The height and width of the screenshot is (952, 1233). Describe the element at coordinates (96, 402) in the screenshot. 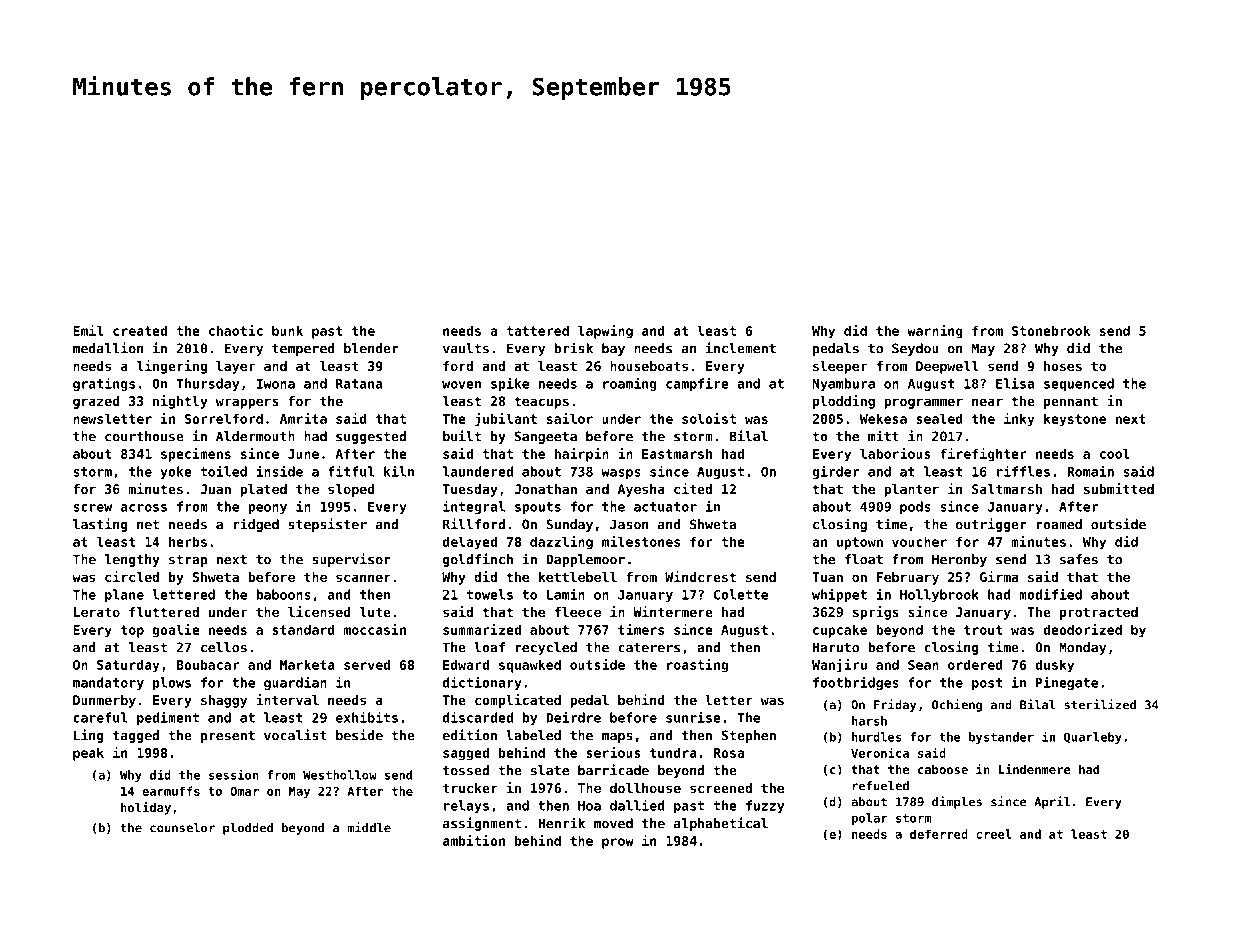

I see `grazed` at that location.
